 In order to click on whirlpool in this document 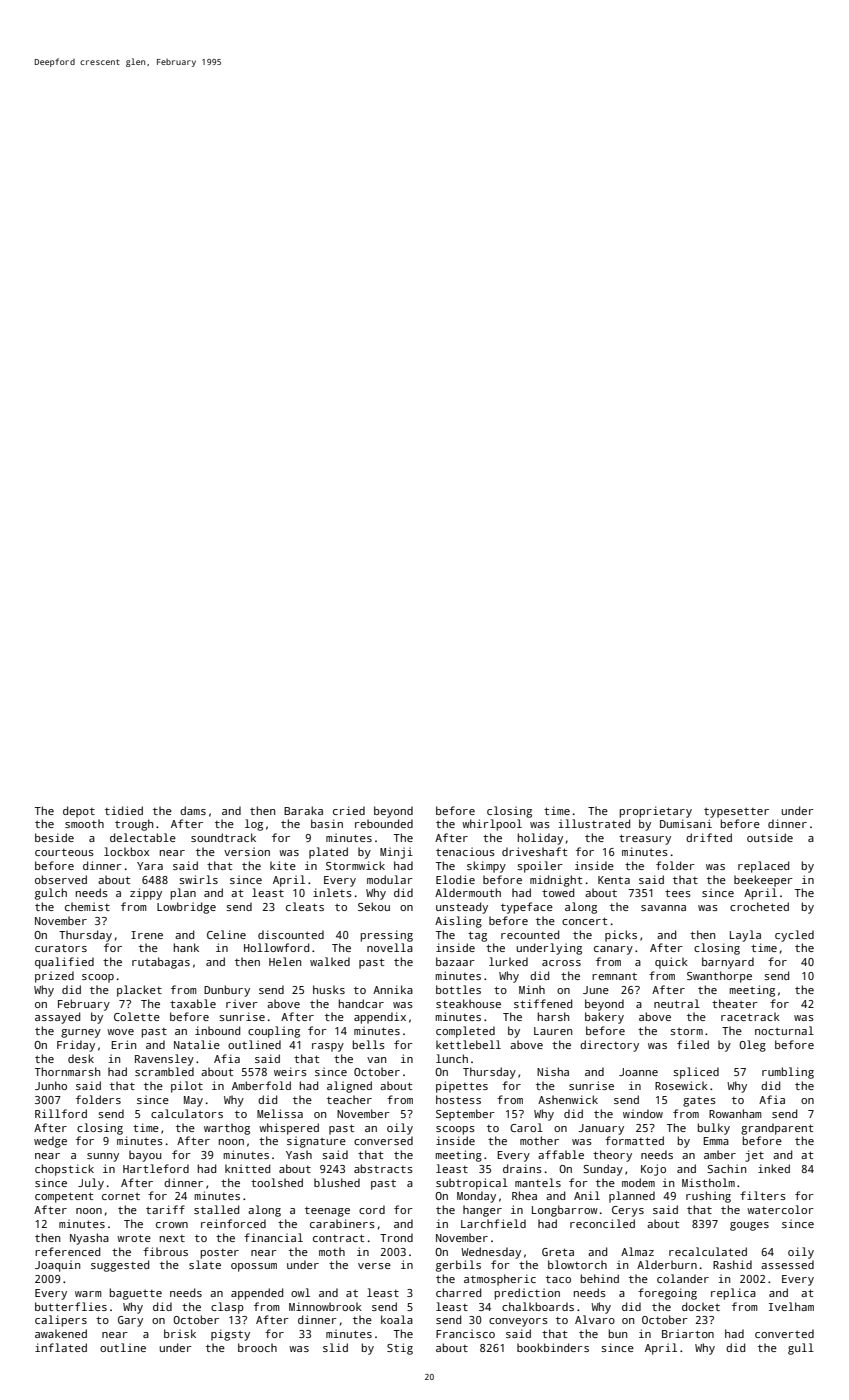, I will do `click(492, 825)`.
